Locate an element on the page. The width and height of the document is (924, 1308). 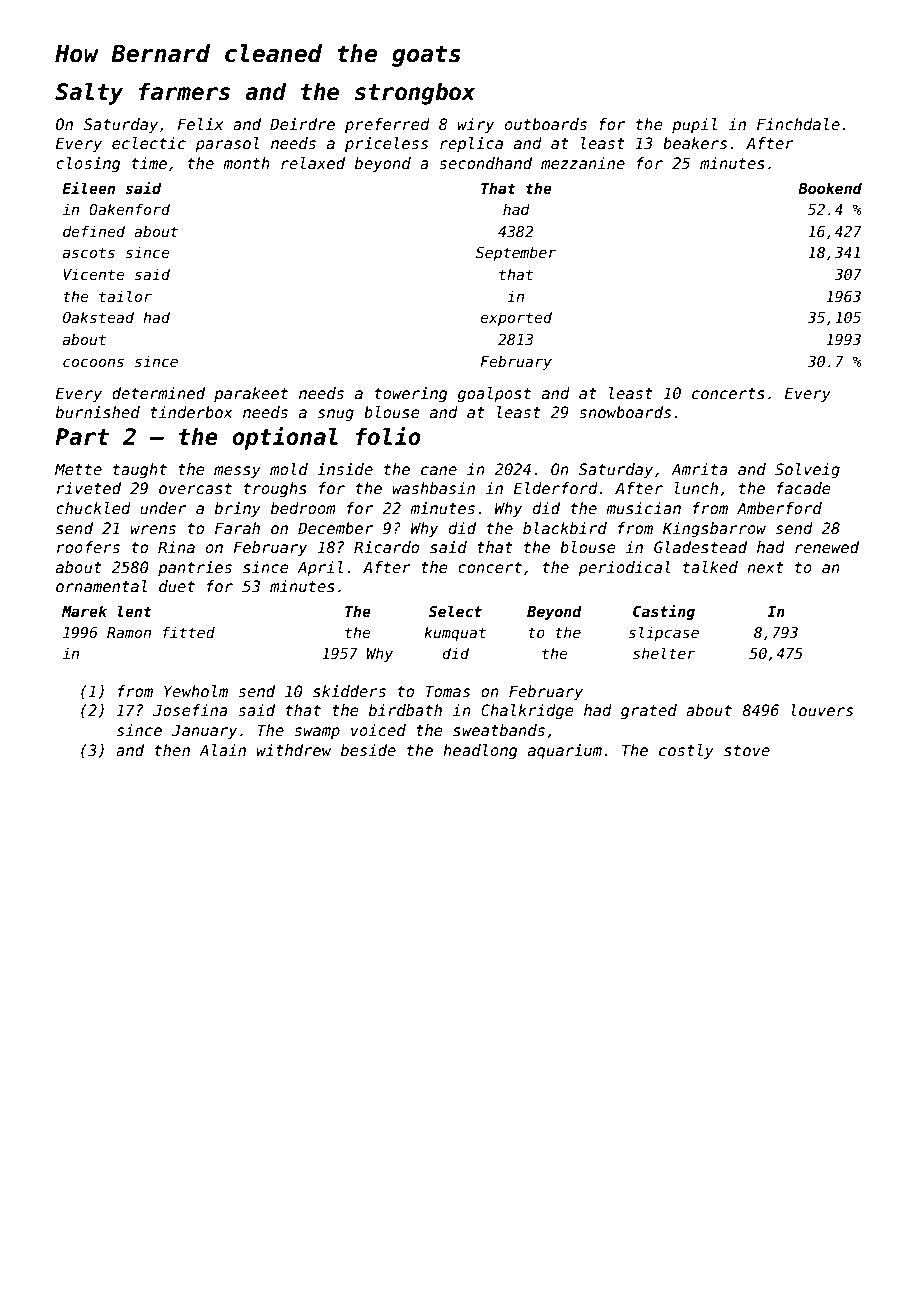
September is located at coordinates (516, 253).
